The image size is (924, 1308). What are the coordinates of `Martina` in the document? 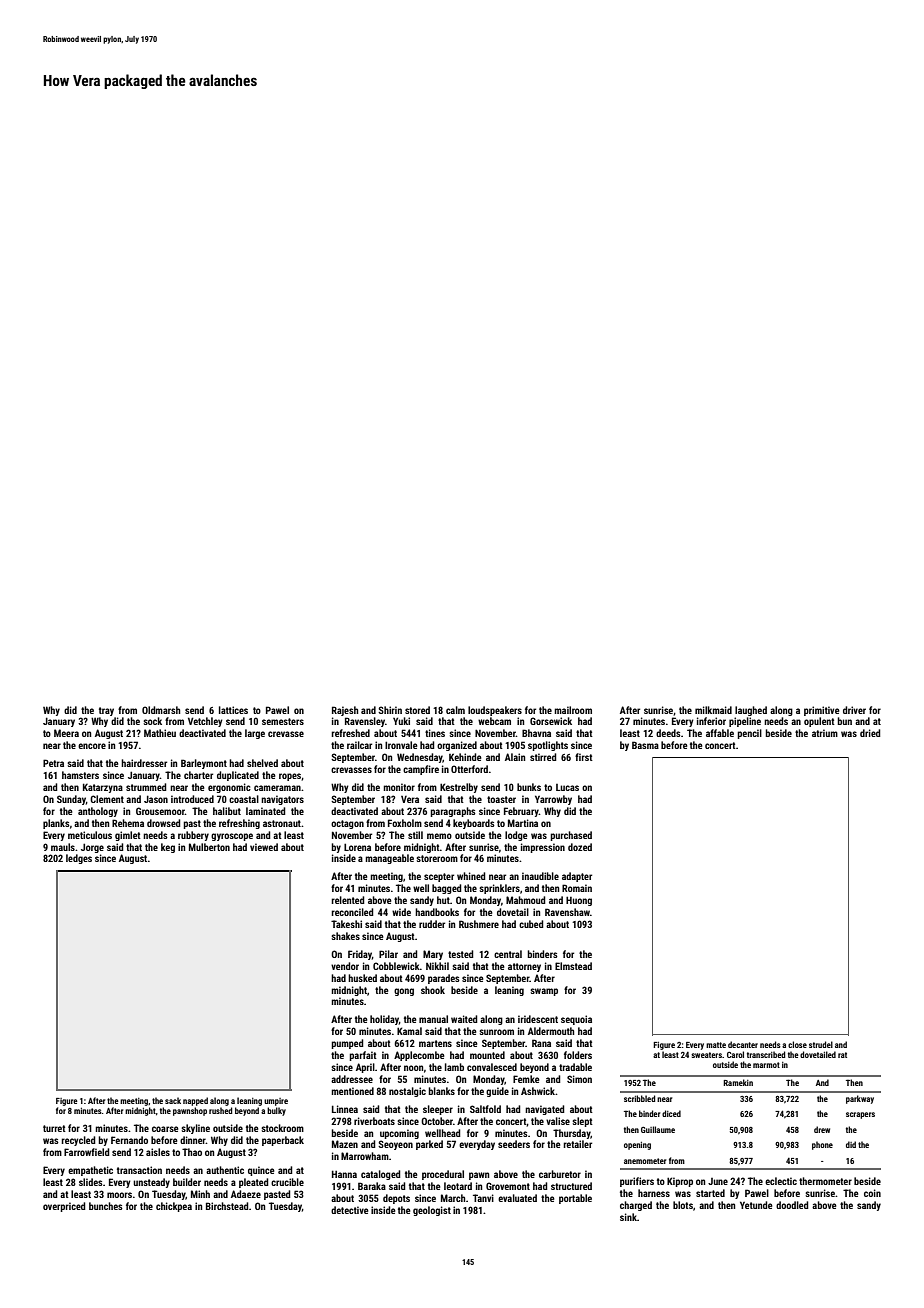 It's located at (523, 823).
